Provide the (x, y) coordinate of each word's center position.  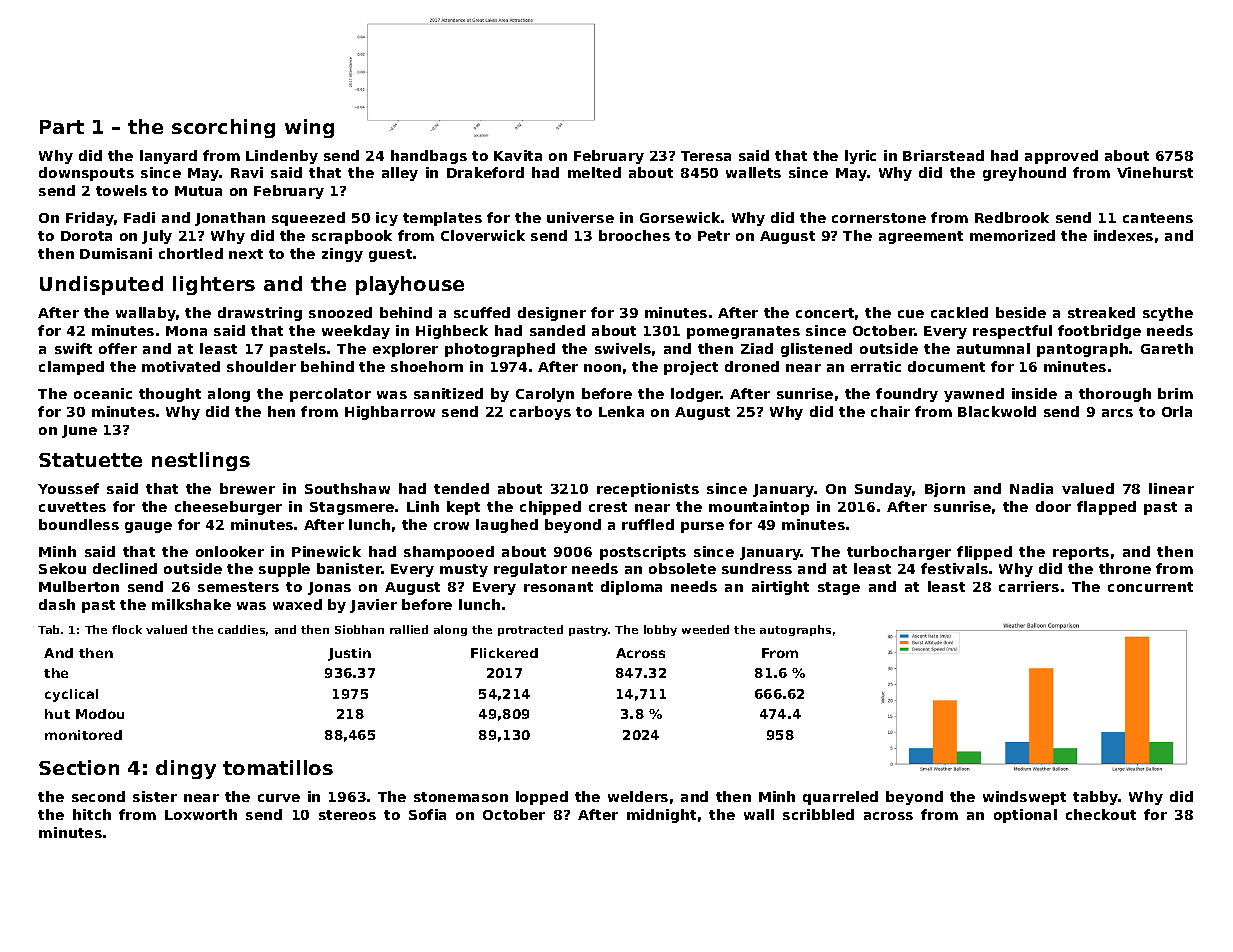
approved (1061, 157)
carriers (1029, 586)
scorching (223, 128)
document (946, 366)
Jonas (329, 588)
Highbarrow (390, 413)
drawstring (260, 314)
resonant (558, 587)
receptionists (648, 490)
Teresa (706, 156)
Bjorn (945, 490)
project (691, 368)
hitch (92, 814)
